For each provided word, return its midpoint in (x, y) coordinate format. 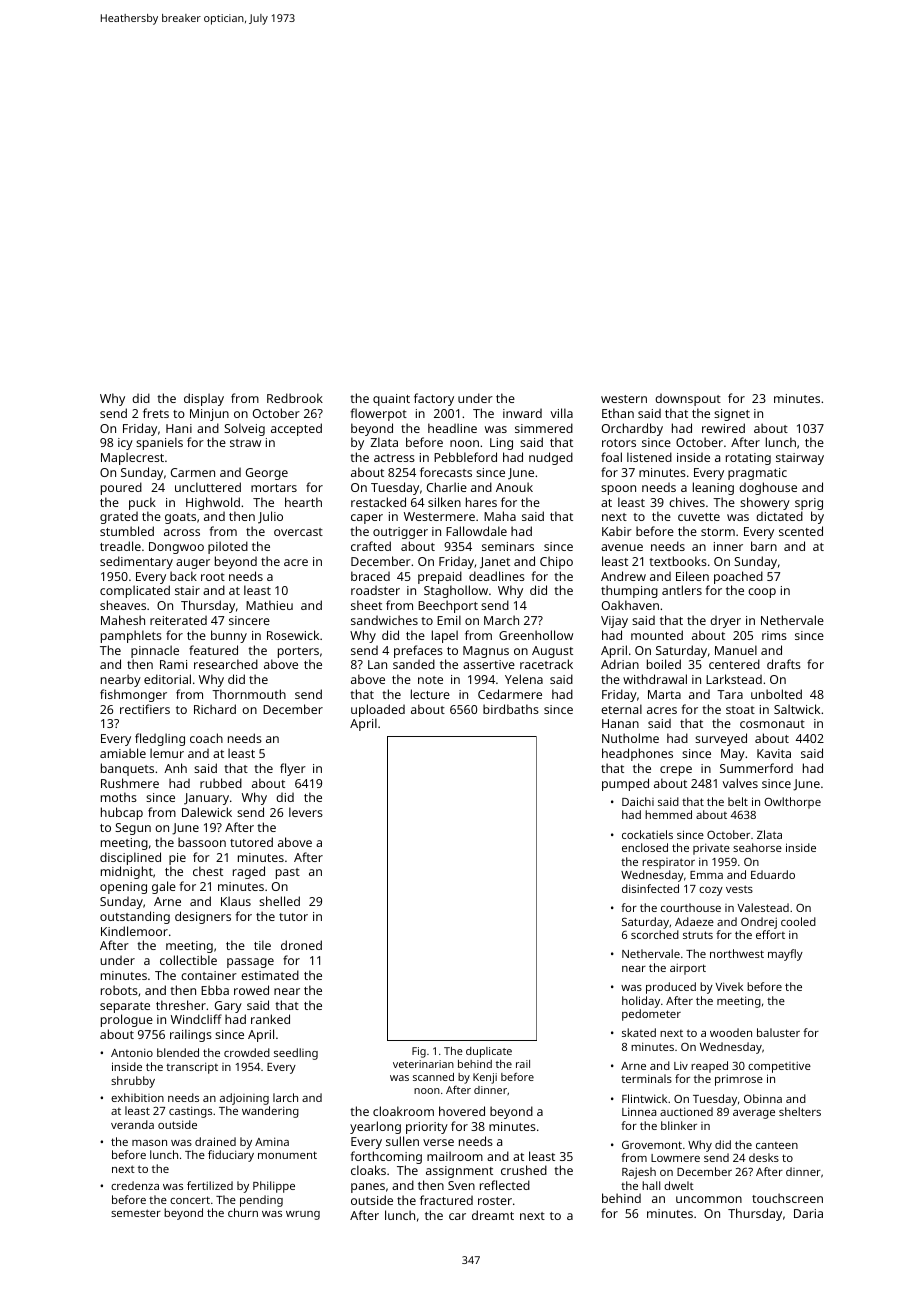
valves (740, 783)
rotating (748, 459)
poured (121, 488)
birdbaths (511, 709)
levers (306, 812)
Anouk (514, 487)
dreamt (493, 1215)
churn (243, 1212)
